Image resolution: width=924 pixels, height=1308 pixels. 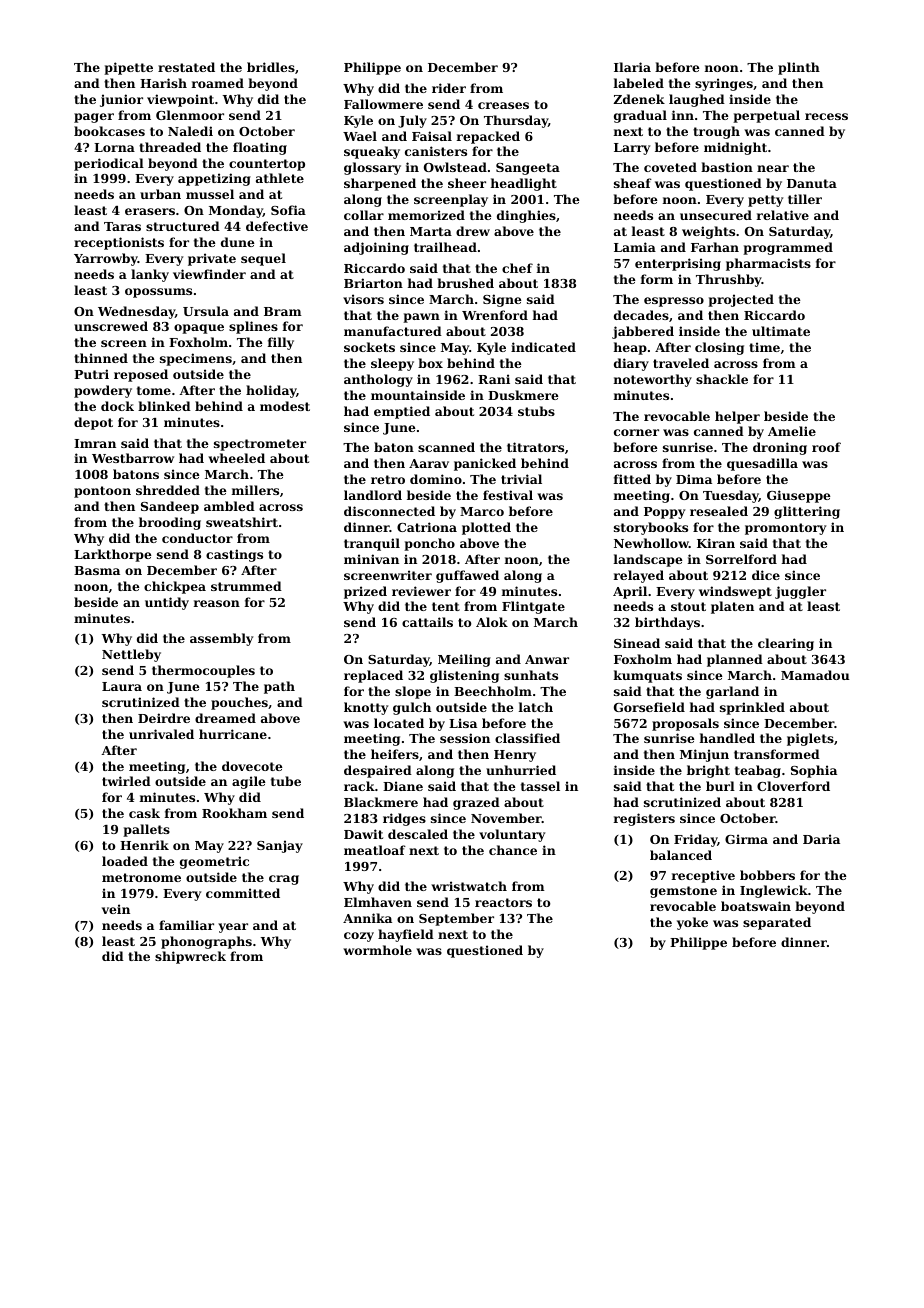 What do you see at coordinates (377, 950) in the screenshot?
I see `wormhole` at bounding box center [377, 950].
